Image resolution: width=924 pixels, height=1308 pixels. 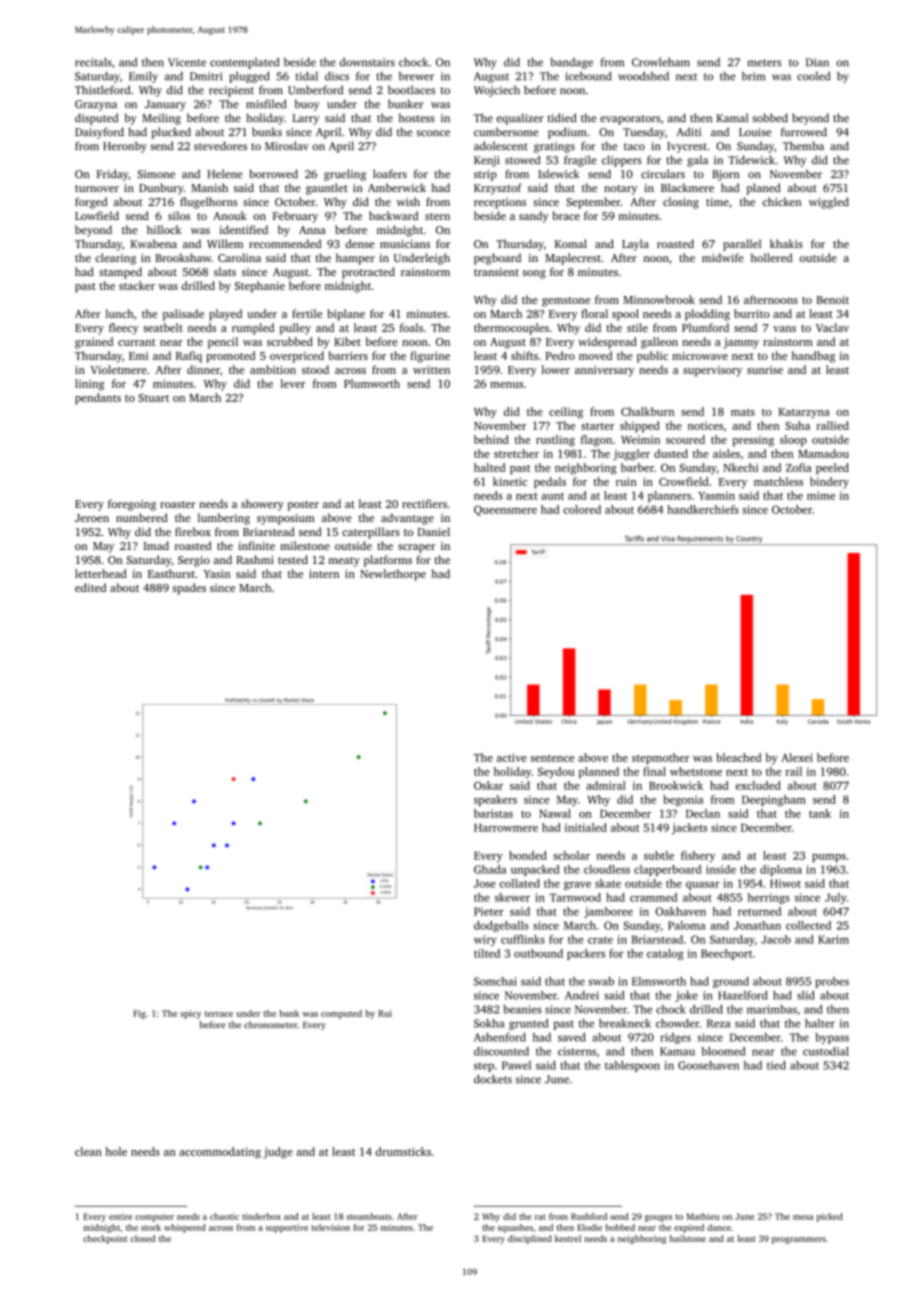 What do you see at coordinates (703, 509) in the screenshot?
I see `handkerchiefs` at bounding box center [703, 509].
